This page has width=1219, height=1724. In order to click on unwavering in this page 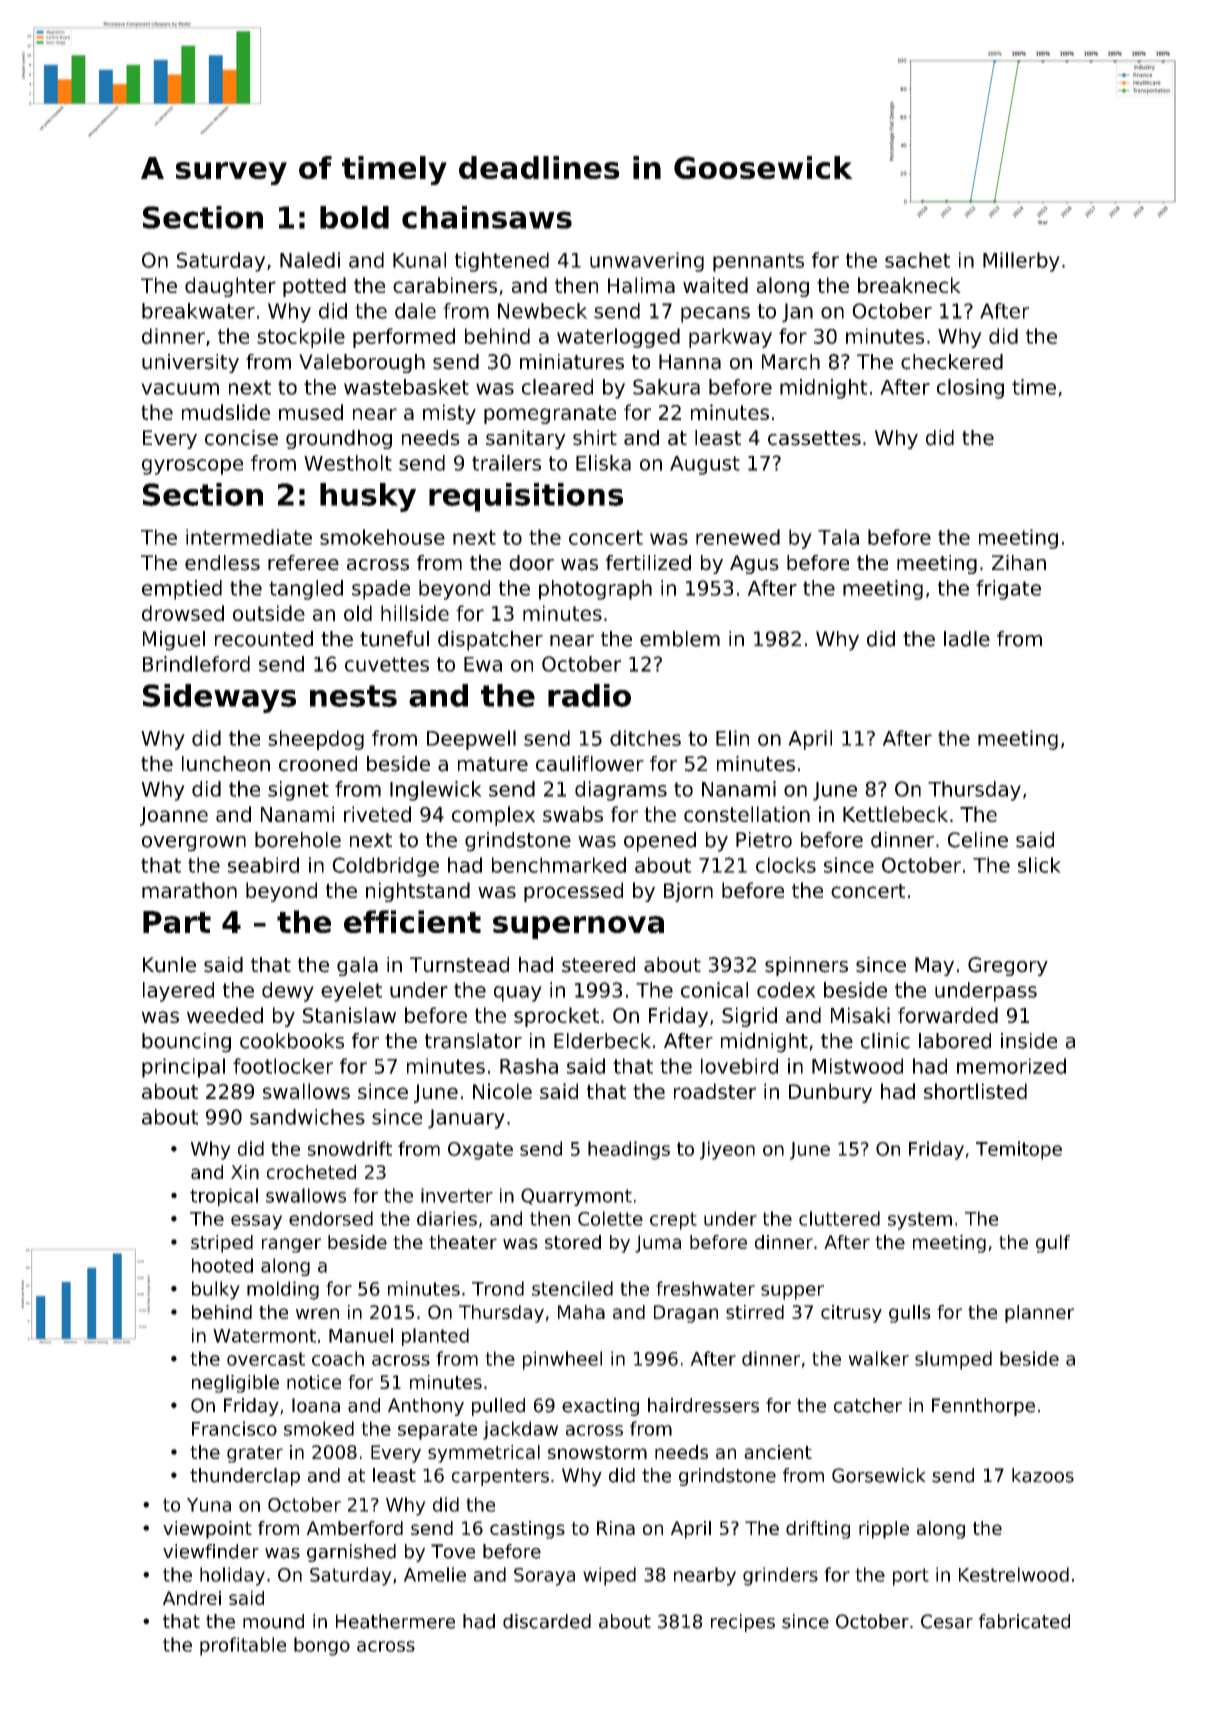, I will do `click(647, 262)`.
